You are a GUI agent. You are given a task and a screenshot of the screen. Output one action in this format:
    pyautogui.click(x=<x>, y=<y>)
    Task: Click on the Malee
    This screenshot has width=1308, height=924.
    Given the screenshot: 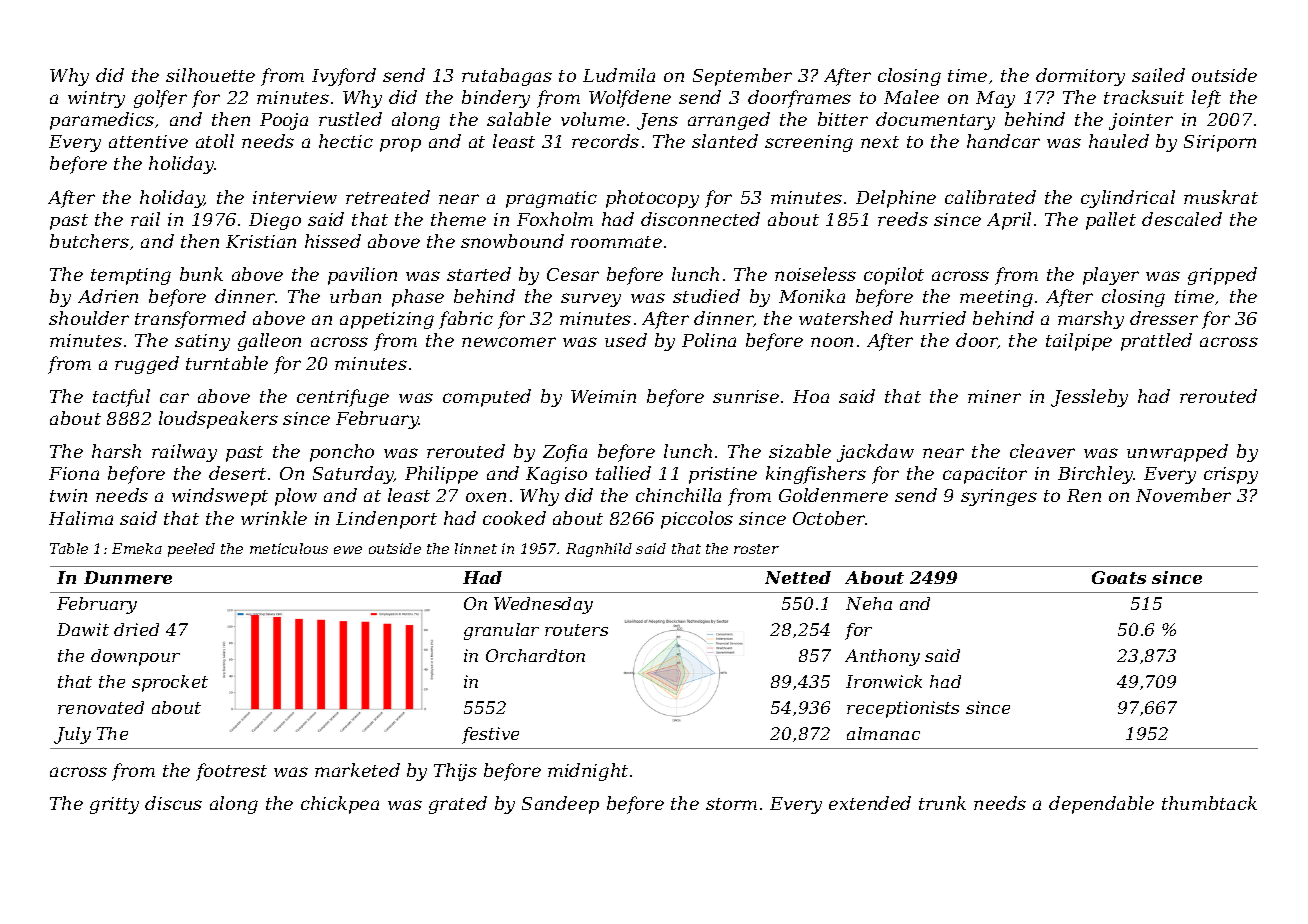 What is the action you would take?
    pyautogui.click(x=911, y=97)
